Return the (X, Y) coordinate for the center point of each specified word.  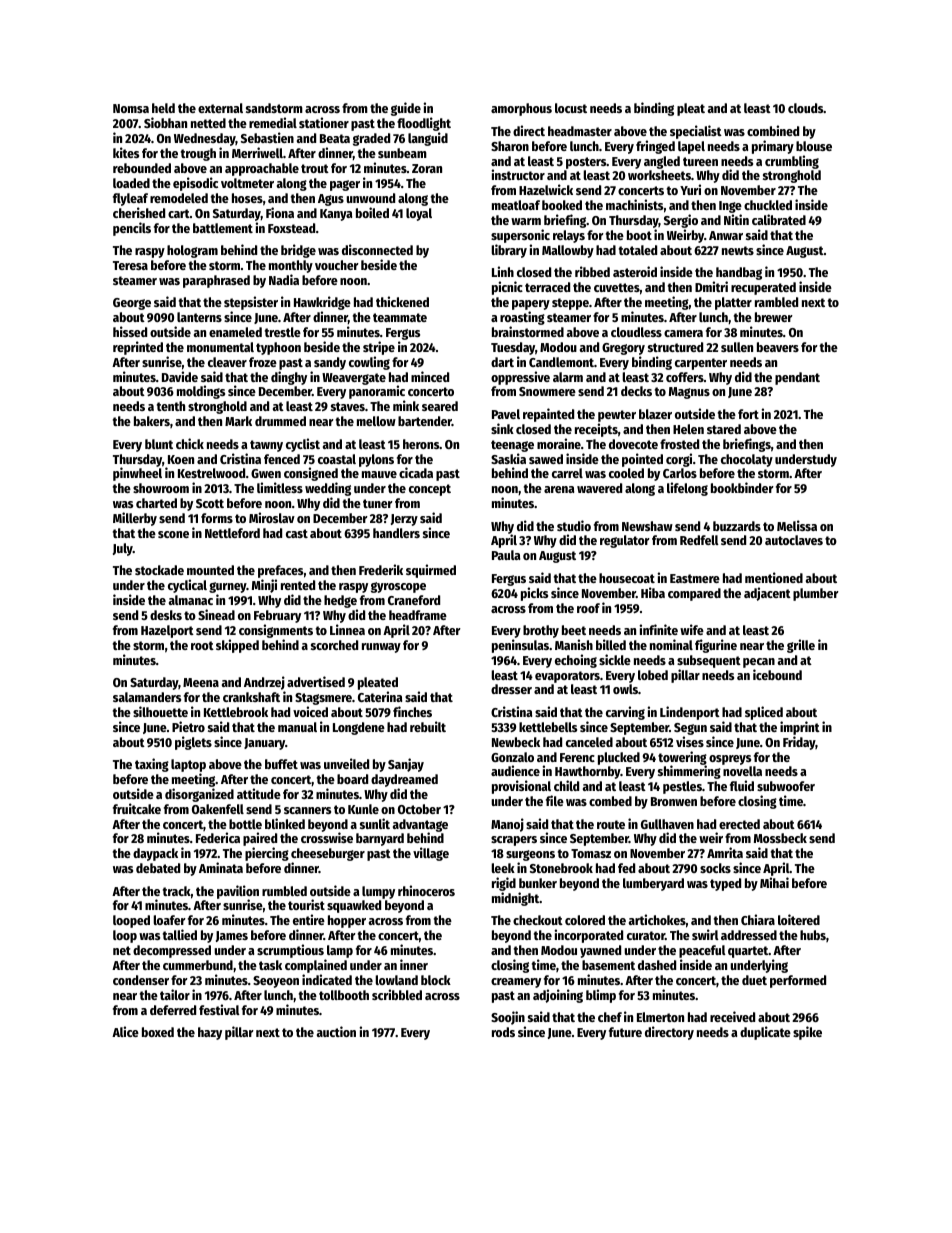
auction (336, 1031)
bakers (152, 421)
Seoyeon (276, 982)
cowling (369, 363)
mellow (376, 421)
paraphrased (216, 281)
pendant (797, 378)
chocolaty (747, 460)
